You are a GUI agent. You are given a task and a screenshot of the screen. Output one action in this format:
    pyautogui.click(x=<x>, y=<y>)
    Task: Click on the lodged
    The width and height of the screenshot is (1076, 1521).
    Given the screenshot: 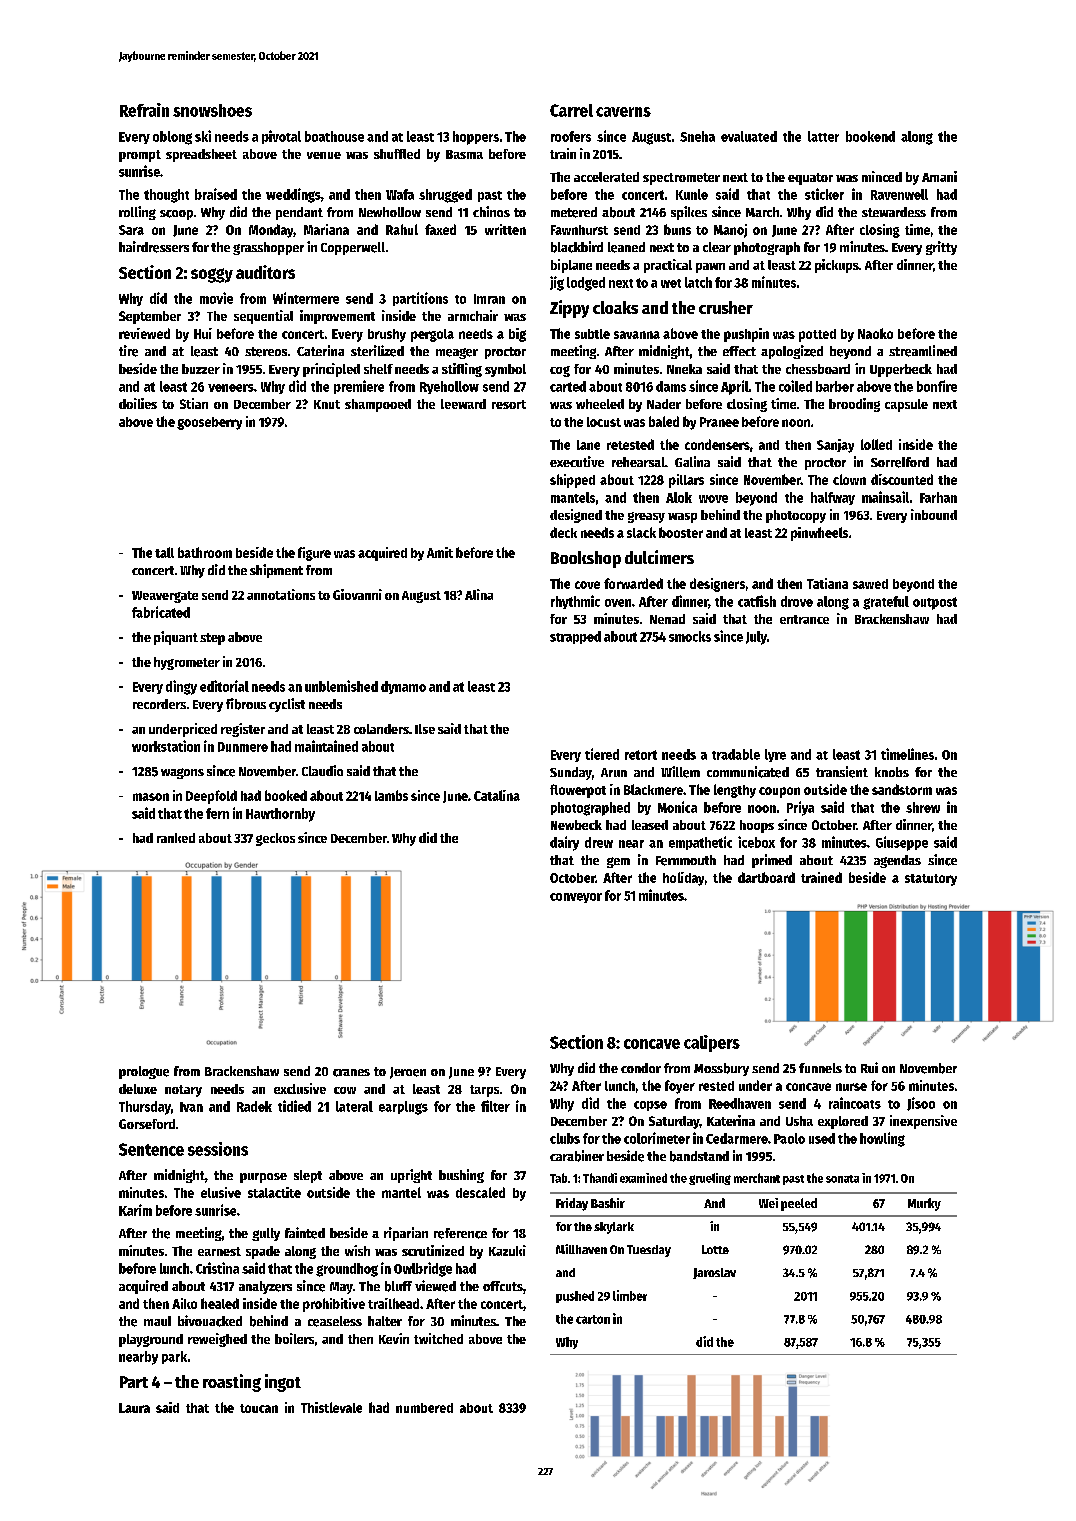 What is the action you would take?
    pyautogui.click(x=586, y=284)
